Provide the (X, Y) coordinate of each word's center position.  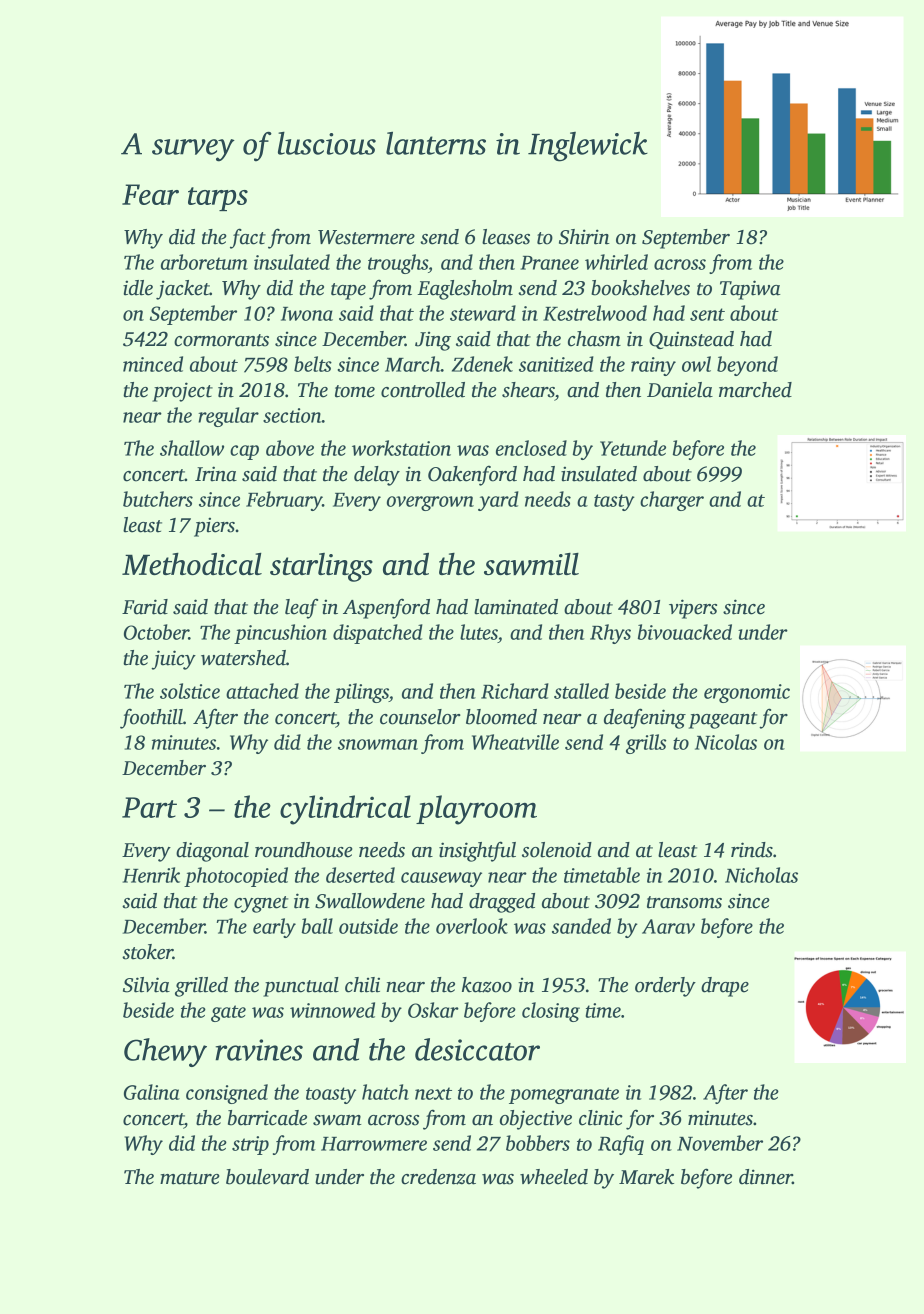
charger (672, 501)
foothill (151, 718)
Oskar (433, 1010)
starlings (321, 567)
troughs (398, 264)
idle (138, 288)
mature (190, 1178)
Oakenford (472, 475)
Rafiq (621, 1145)
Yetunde (633, 448)
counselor (420, 717)
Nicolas (726, 742)
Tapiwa (750, 290)
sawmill (531, 564)
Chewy (165, 1052)
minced (153, 364)
